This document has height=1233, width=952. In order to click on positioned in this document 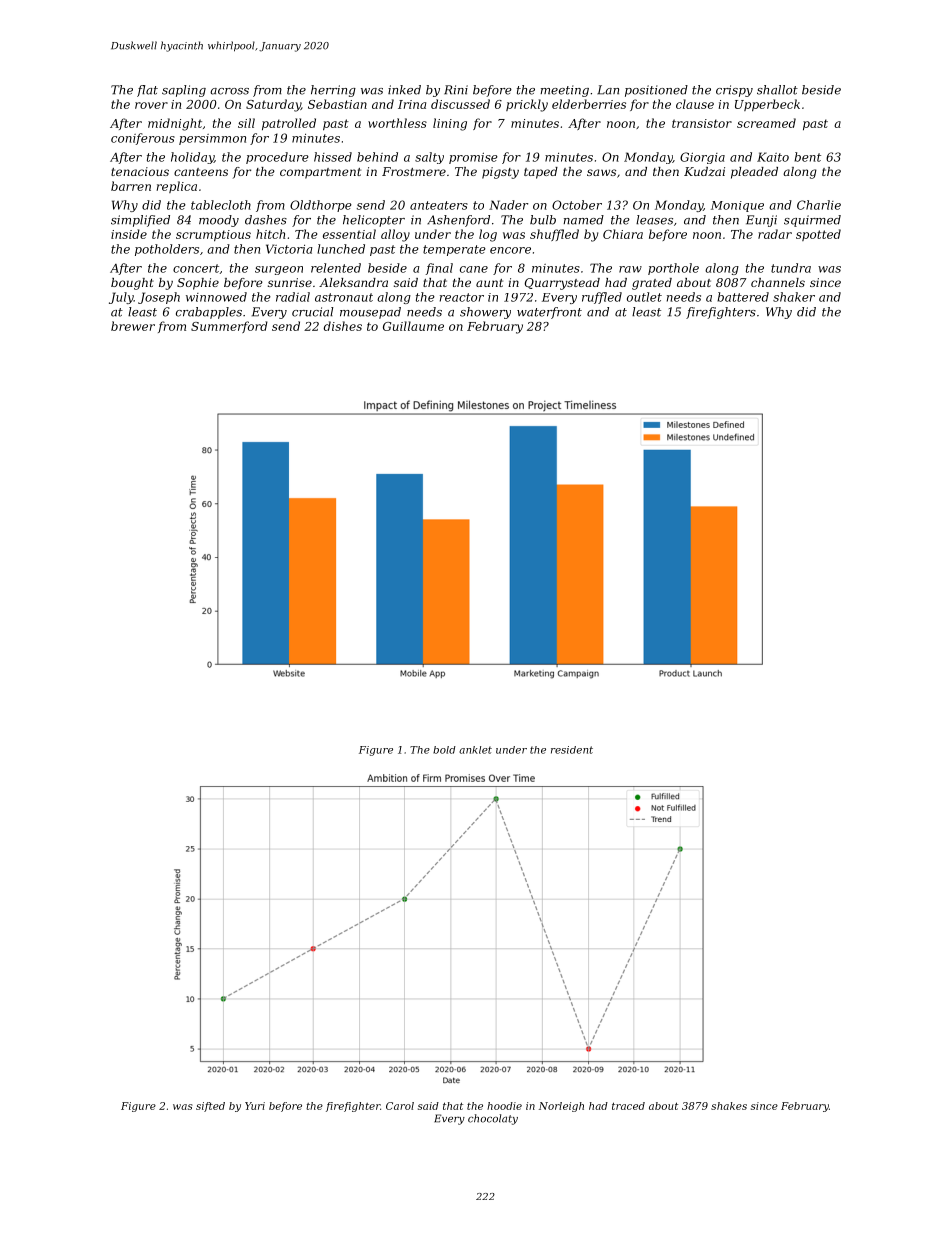, I will do `click(656, 91)`.
